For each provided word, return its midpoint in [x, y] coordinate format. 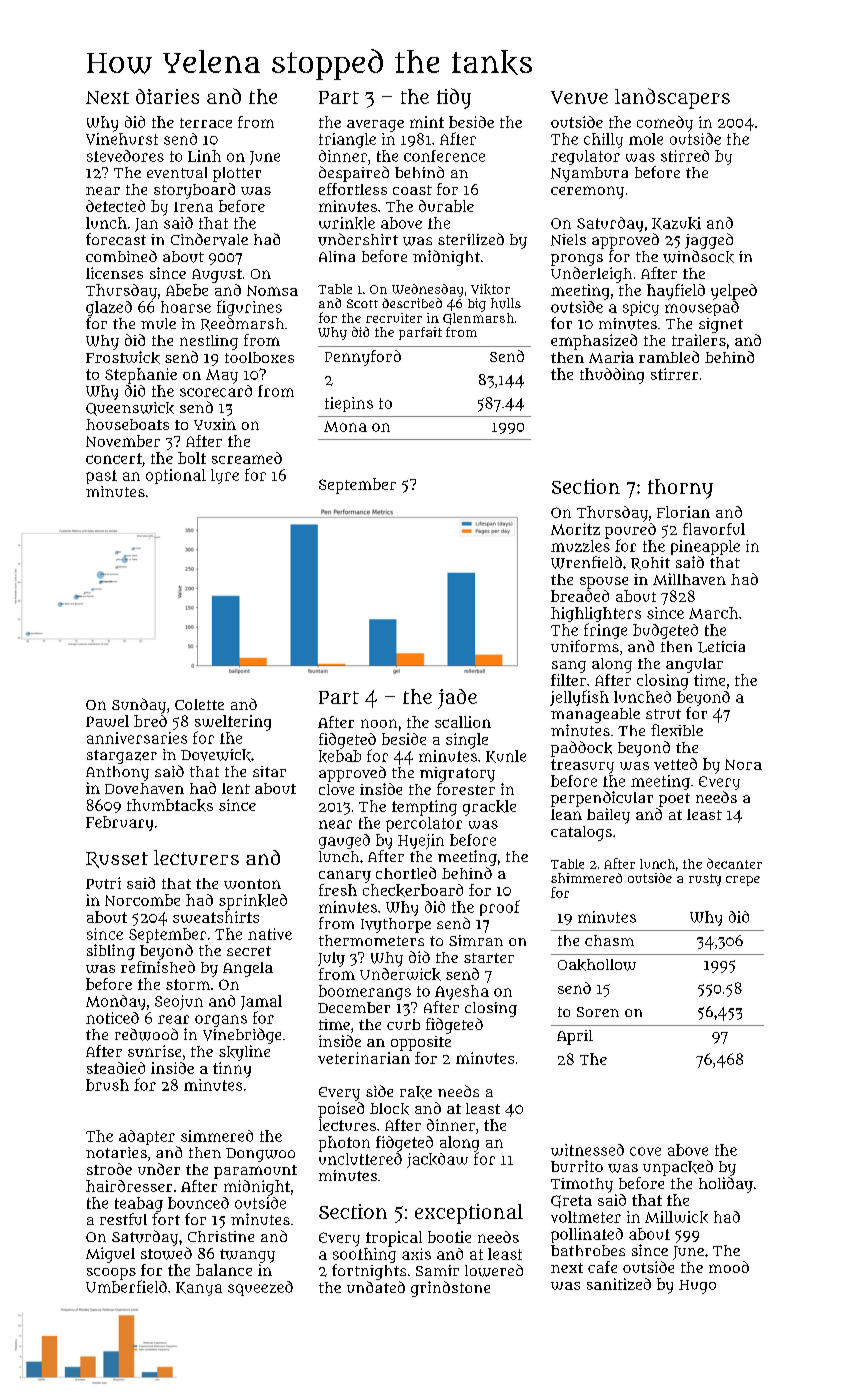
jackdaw [437, 1160]
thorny [680, 489]
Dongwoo [260, 1155]
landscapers [672, 98]
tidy [454, 98]
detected [115, 206]
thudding [612, 376]
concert [114, 458]
